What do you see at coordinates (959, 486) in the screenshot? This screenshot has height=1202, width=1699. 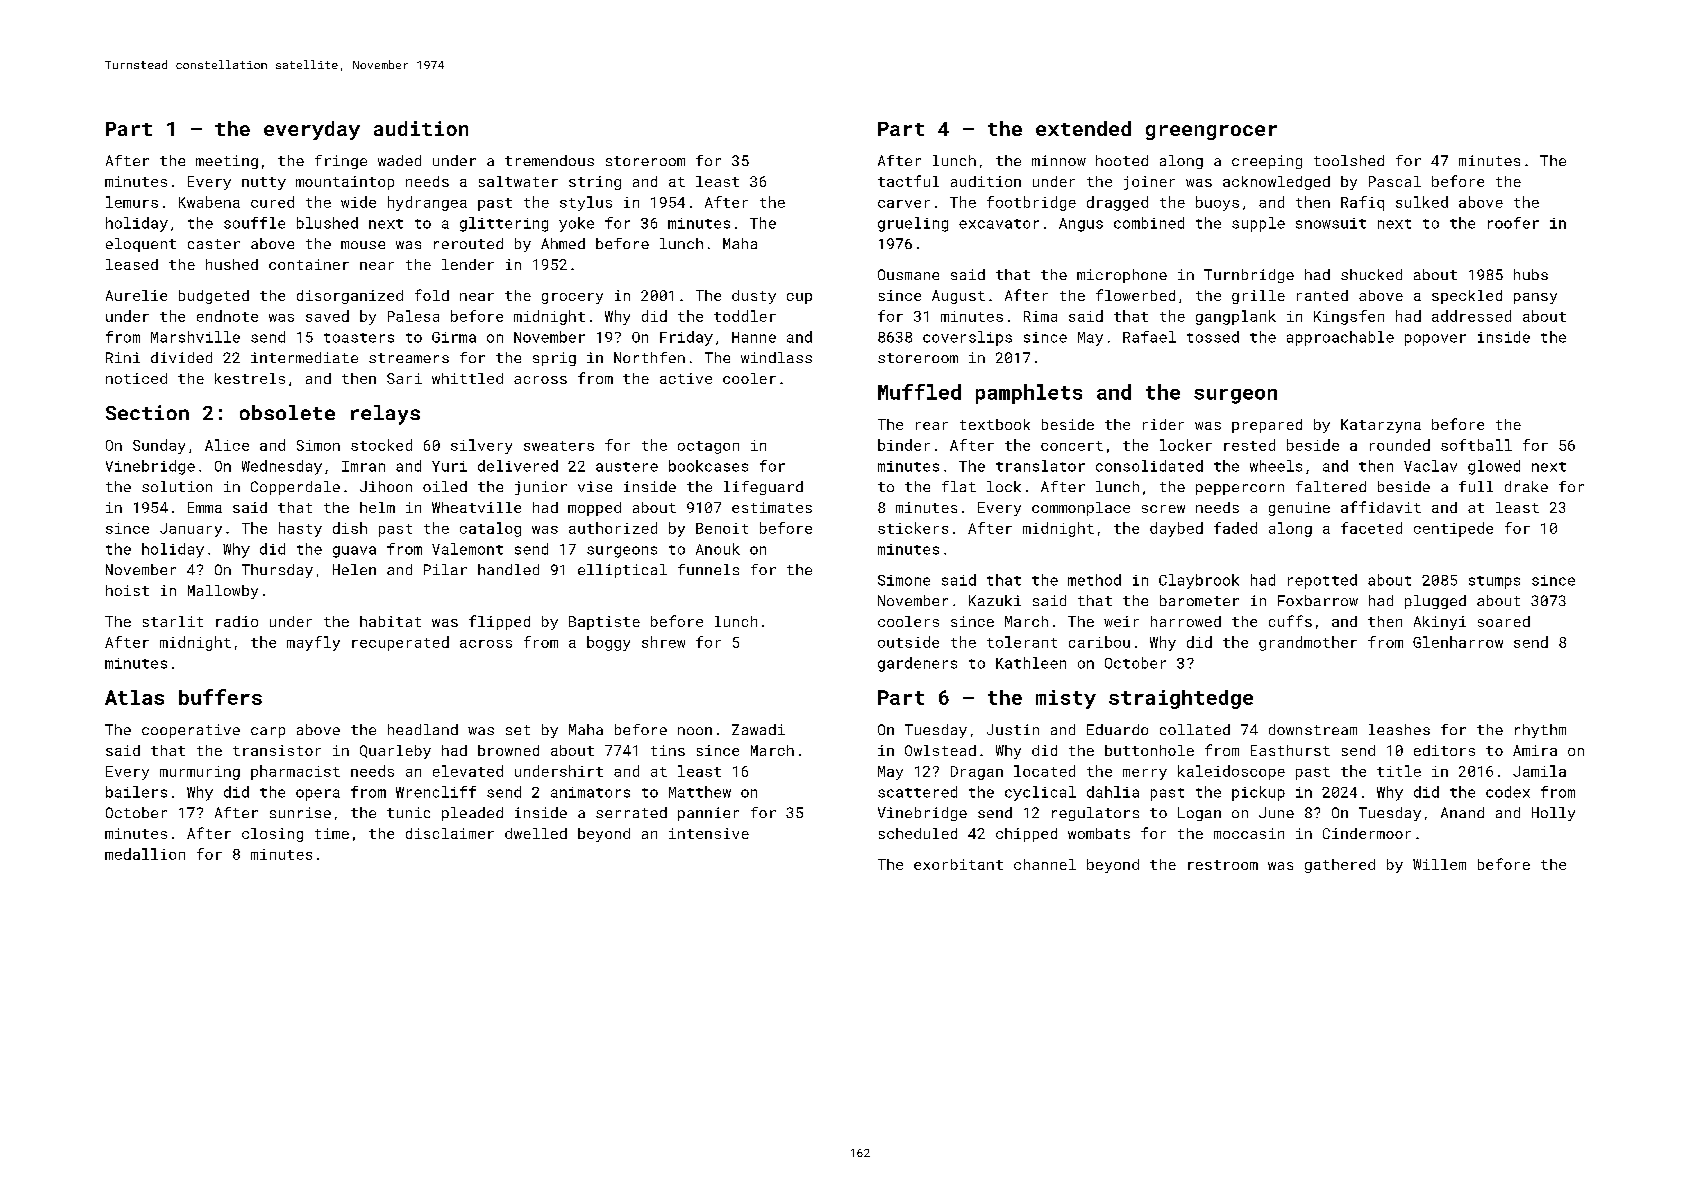 I see `flat` at bounding box center [959, 486].
